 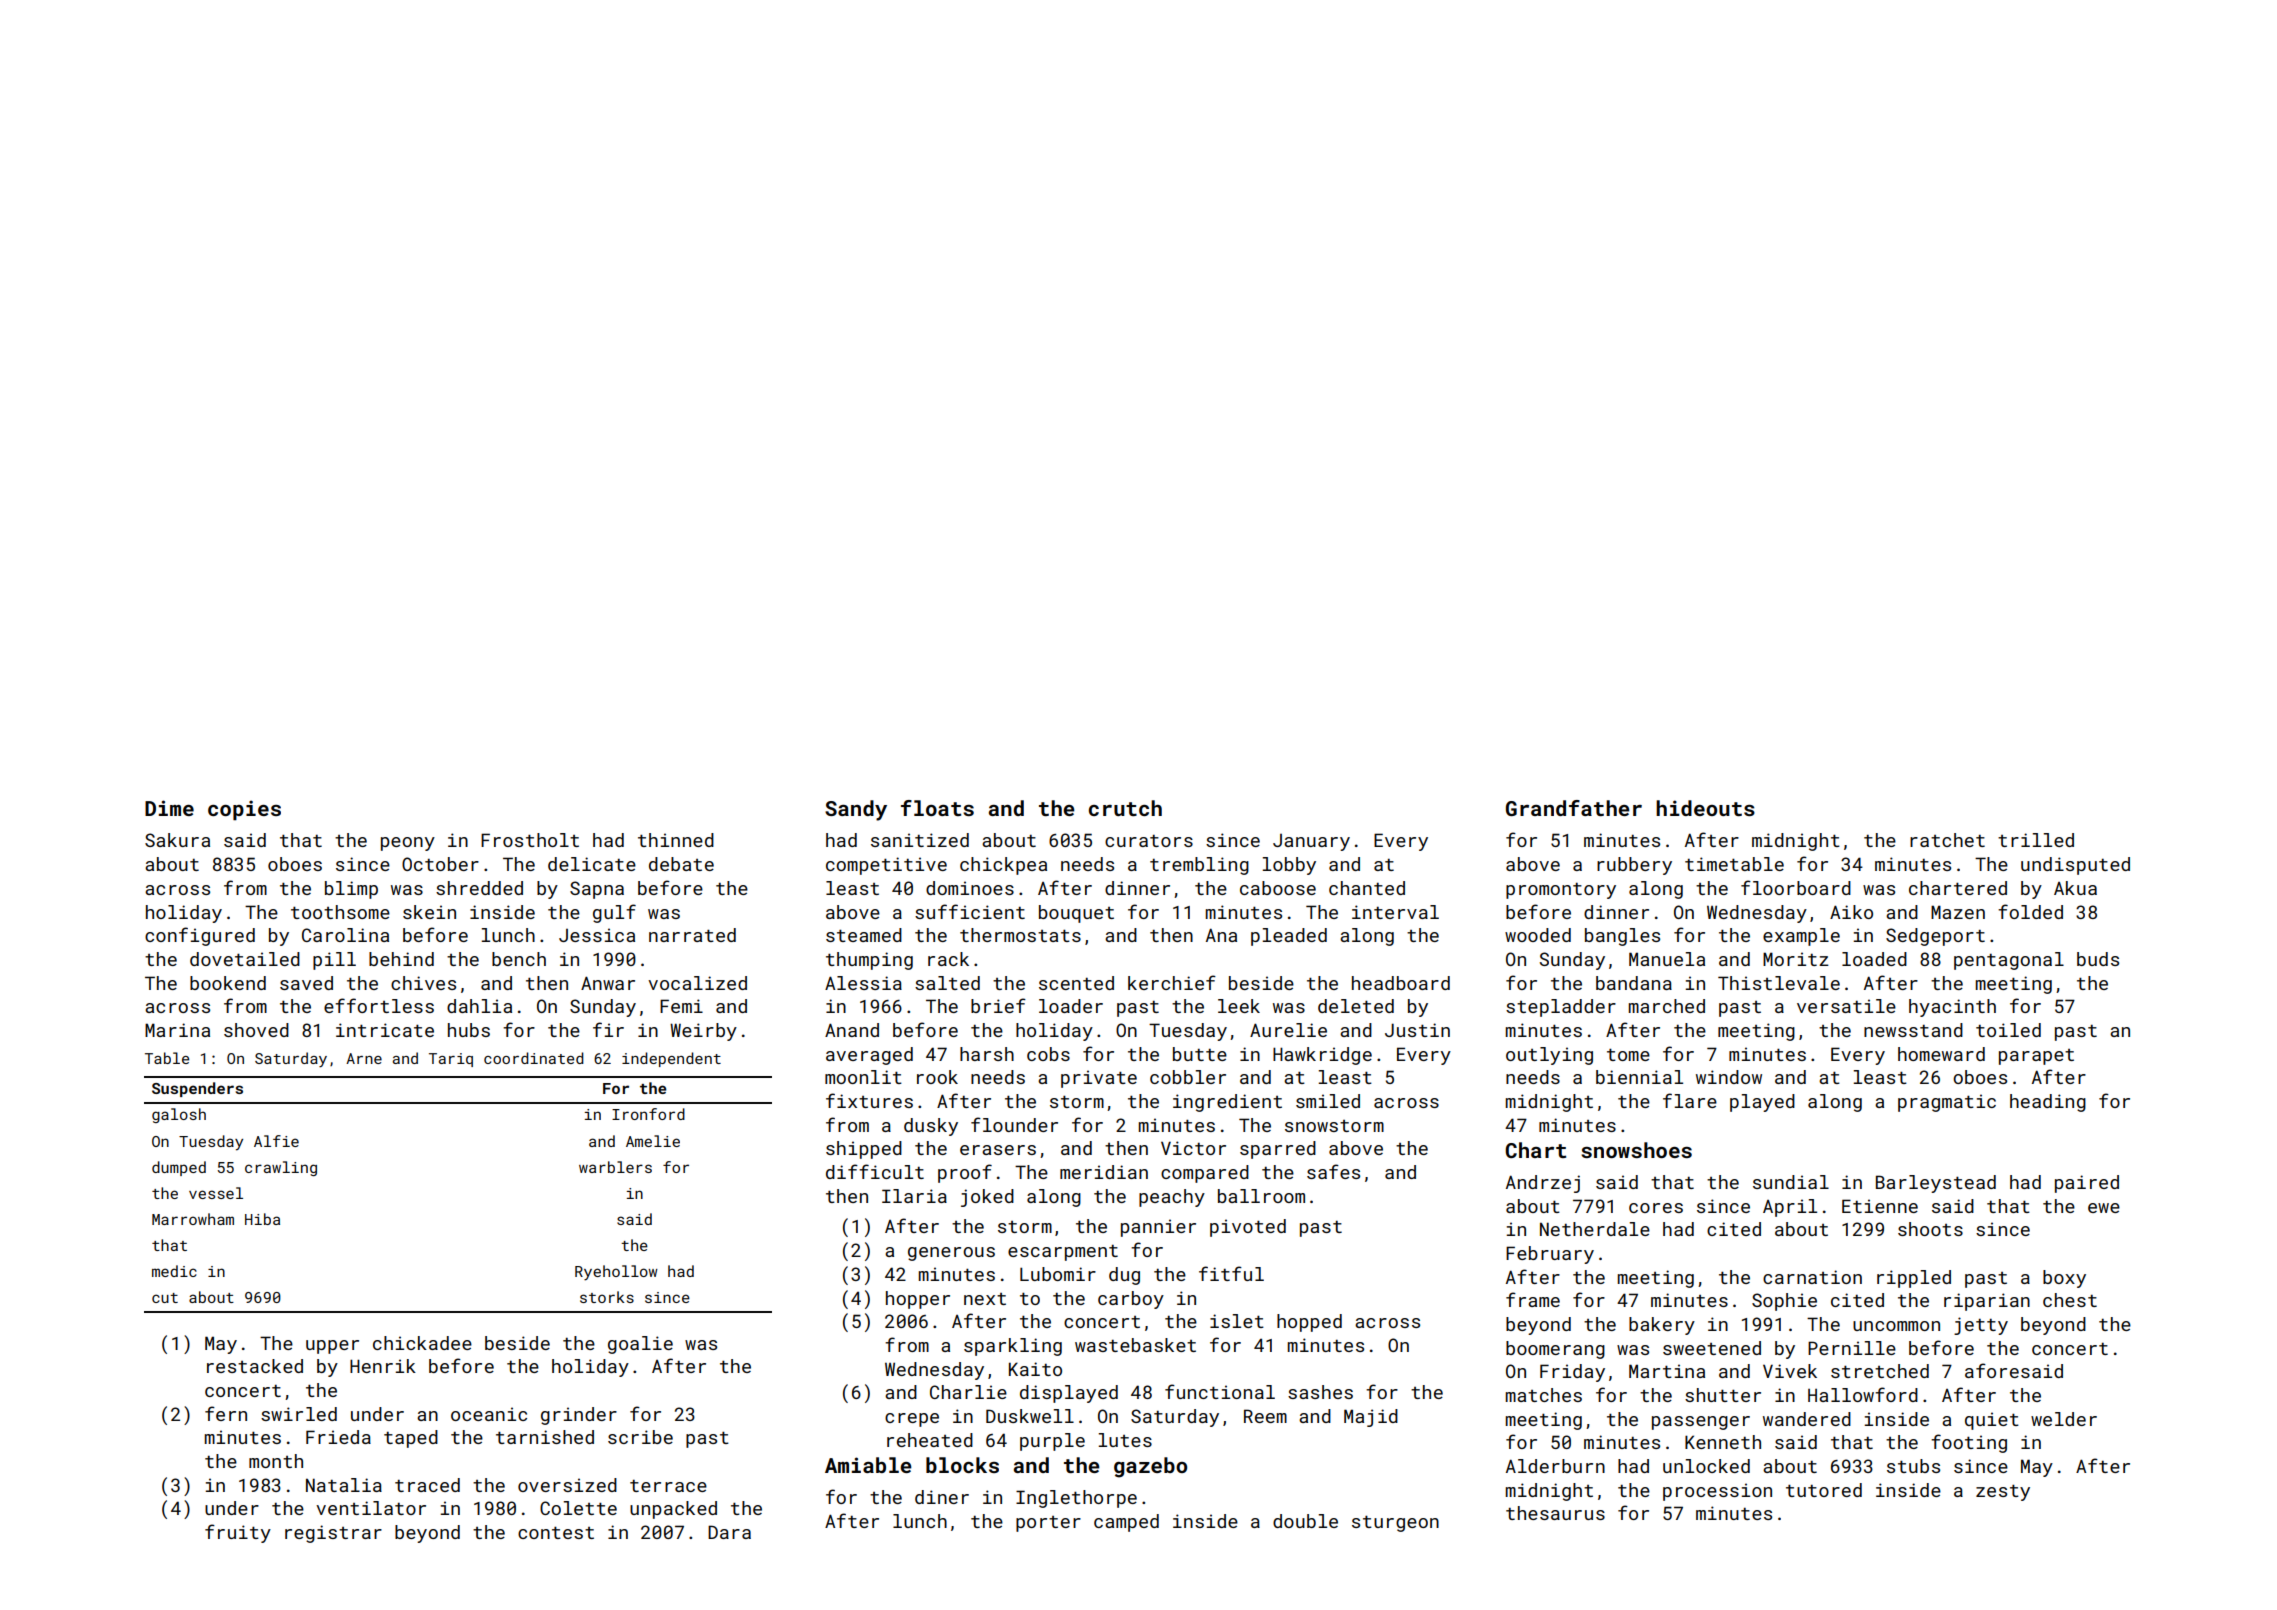 What do you see at coordinates (1048, 1524) in the screenshot?
I see `porter` at bounding box center [1048, 1524].
